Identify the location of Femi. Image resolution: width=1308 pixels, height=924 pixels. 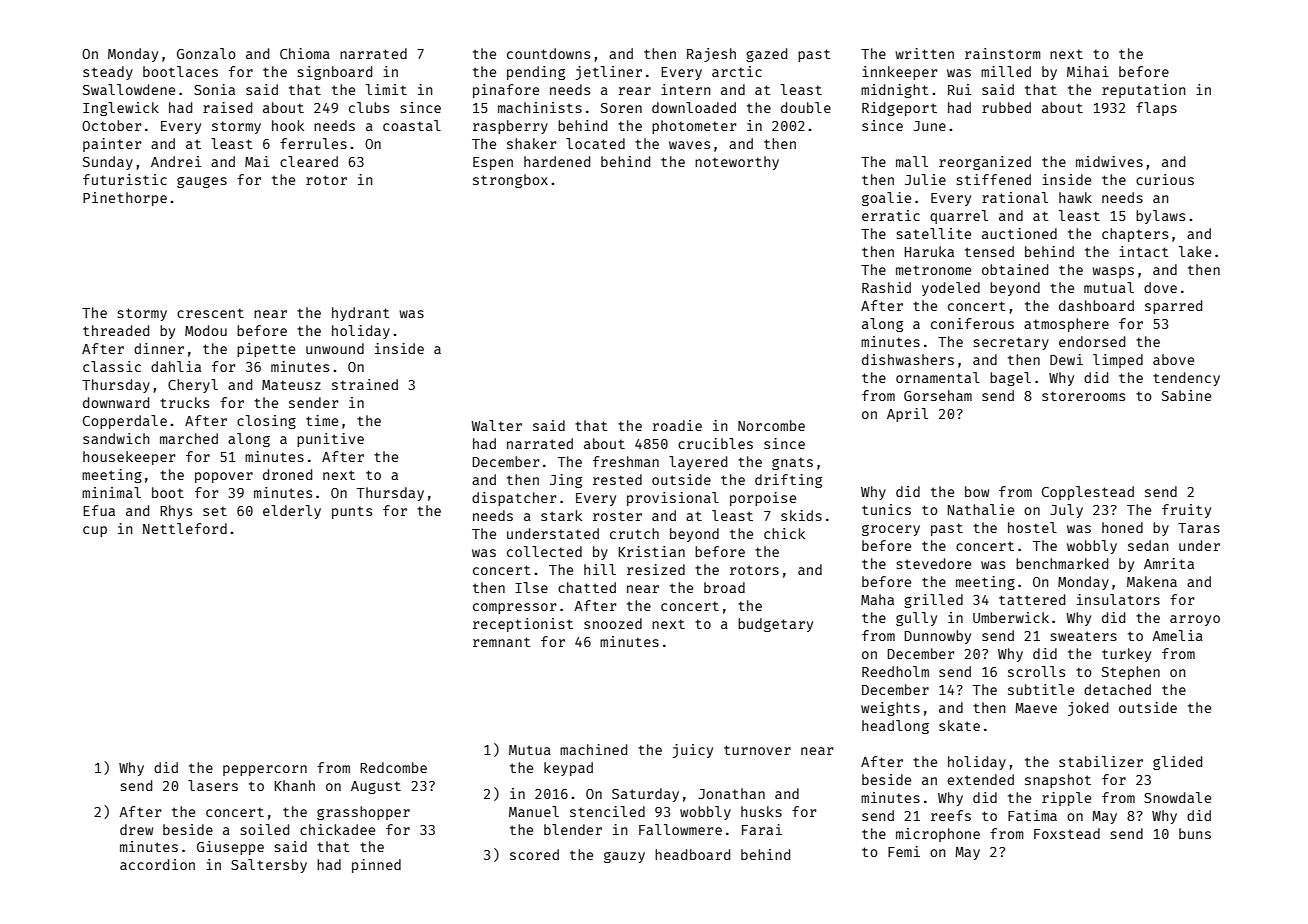
(904, 851).
